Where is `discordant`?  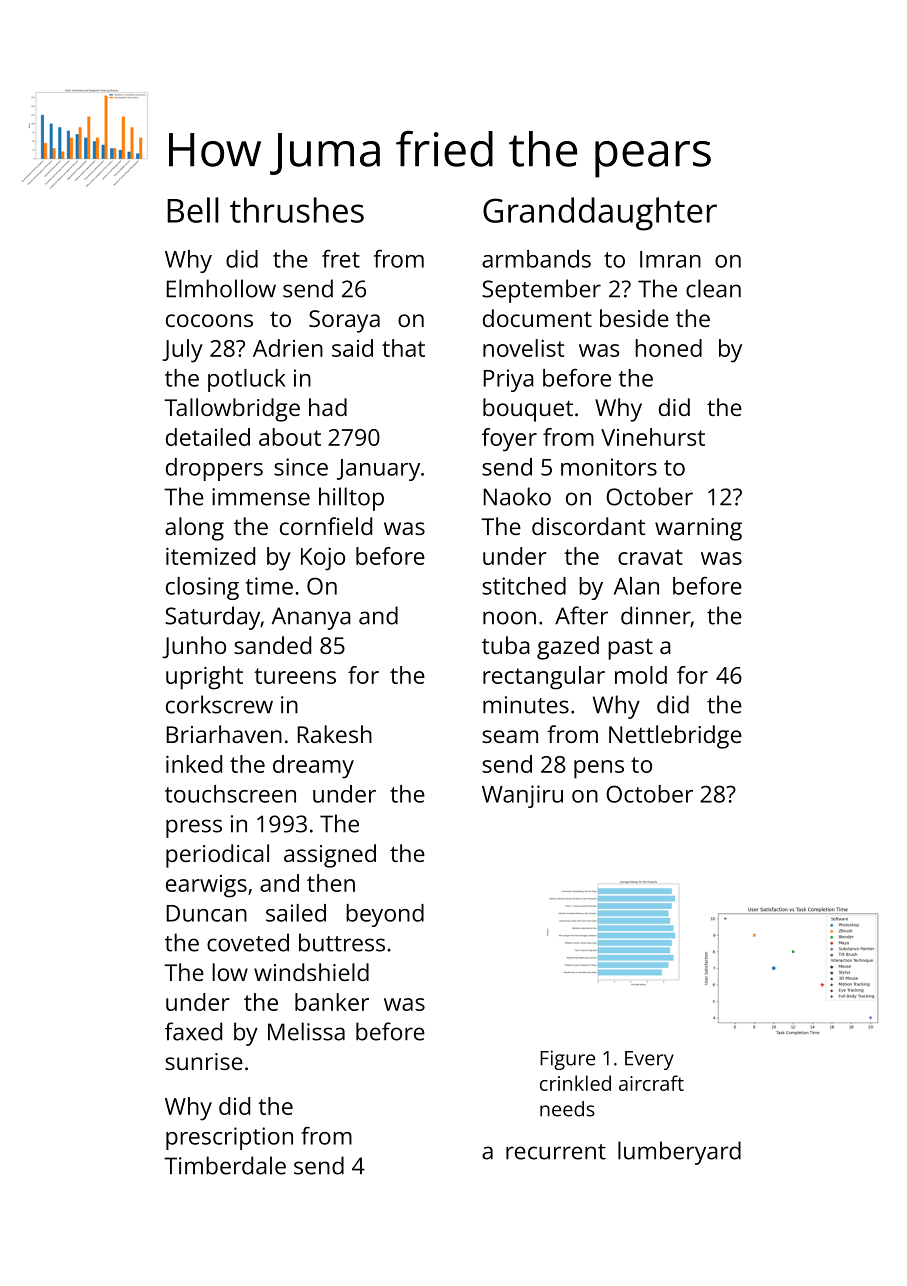
discordant is located at coordinates (588, 526).
